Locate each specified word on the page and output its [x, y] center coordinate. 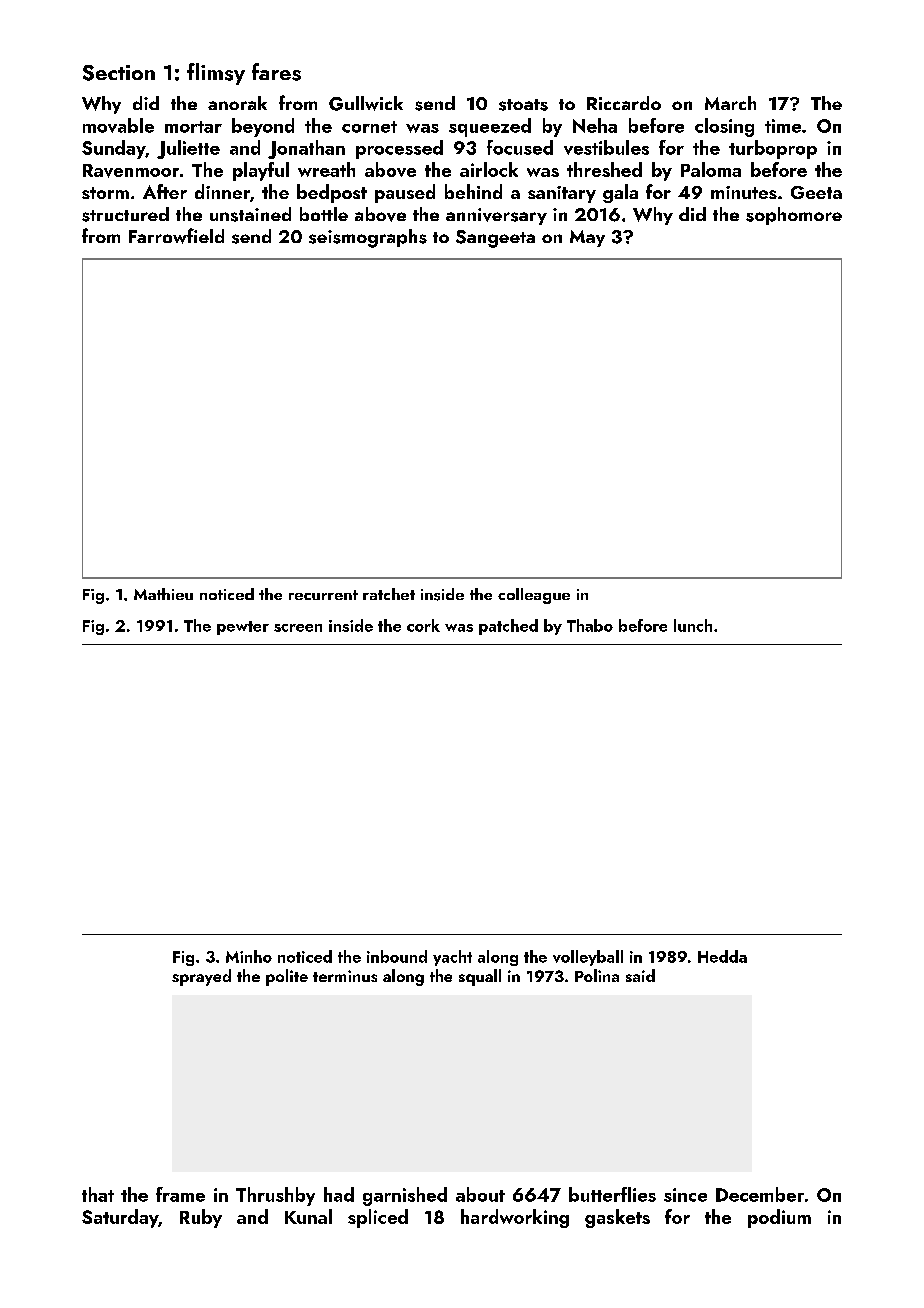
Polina [597, 975]
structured [125, 214]
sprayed [201, 977]
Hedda [722, 956]
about [480, 1194]
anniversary [496, 216]
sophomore [794, 216]
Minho [249, 956]
